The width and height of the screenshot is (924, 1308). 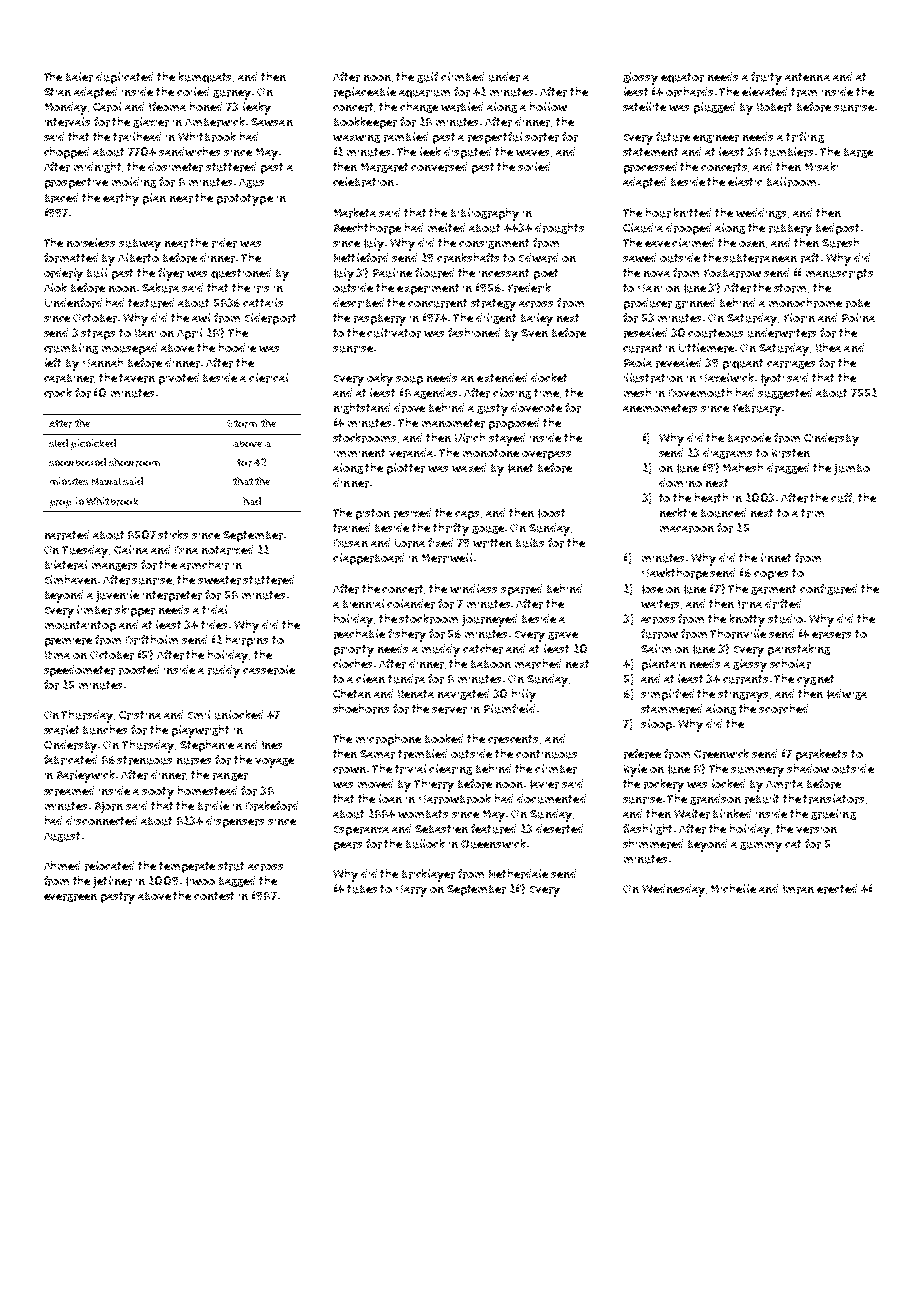 What do you see at coordinates (644, 106) in the screenshot?
I see `satellite` at bounding box center [644, 106].
